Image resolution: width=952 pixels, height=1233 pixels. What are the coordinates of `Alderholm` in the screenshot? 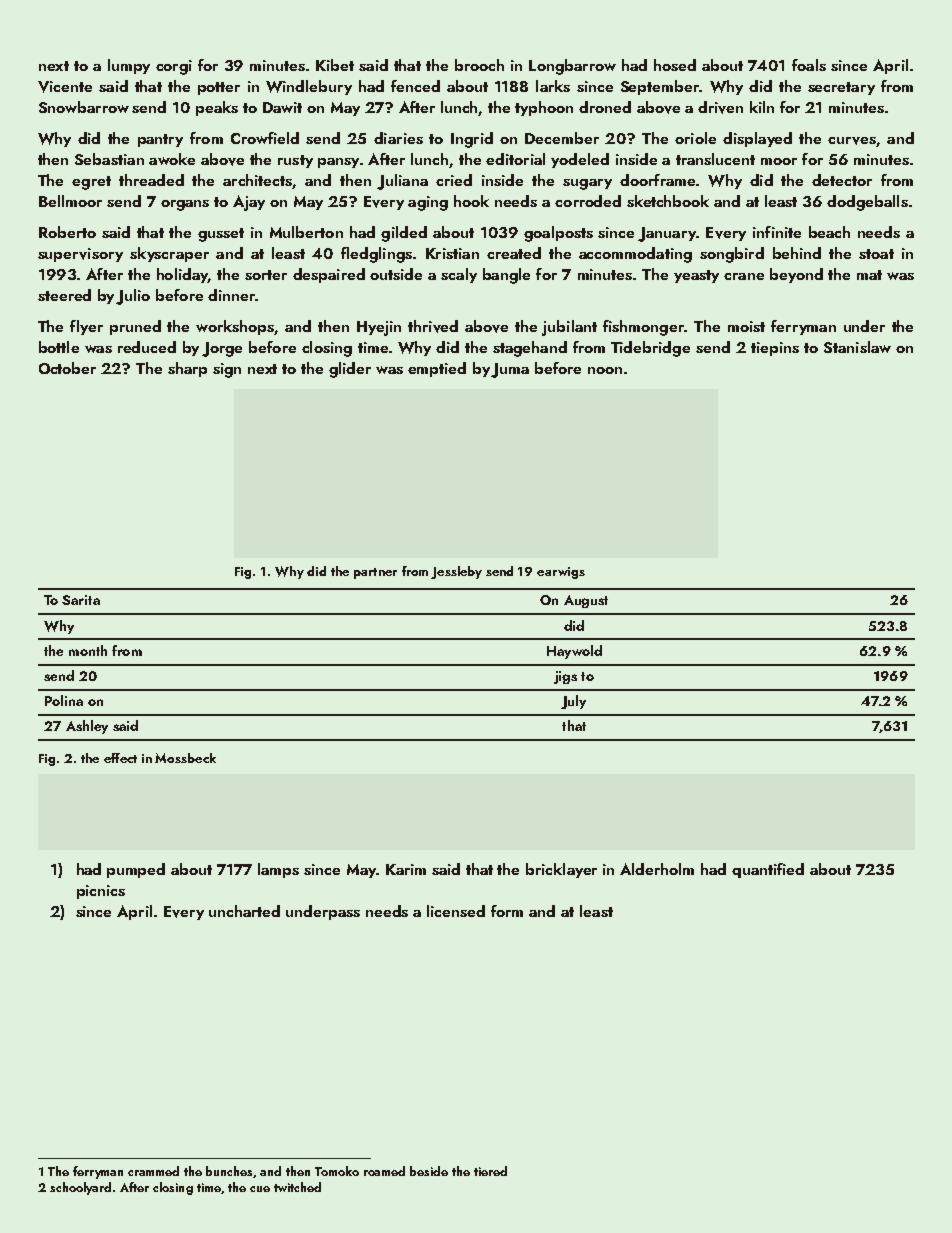 It's located at (657, 869).
